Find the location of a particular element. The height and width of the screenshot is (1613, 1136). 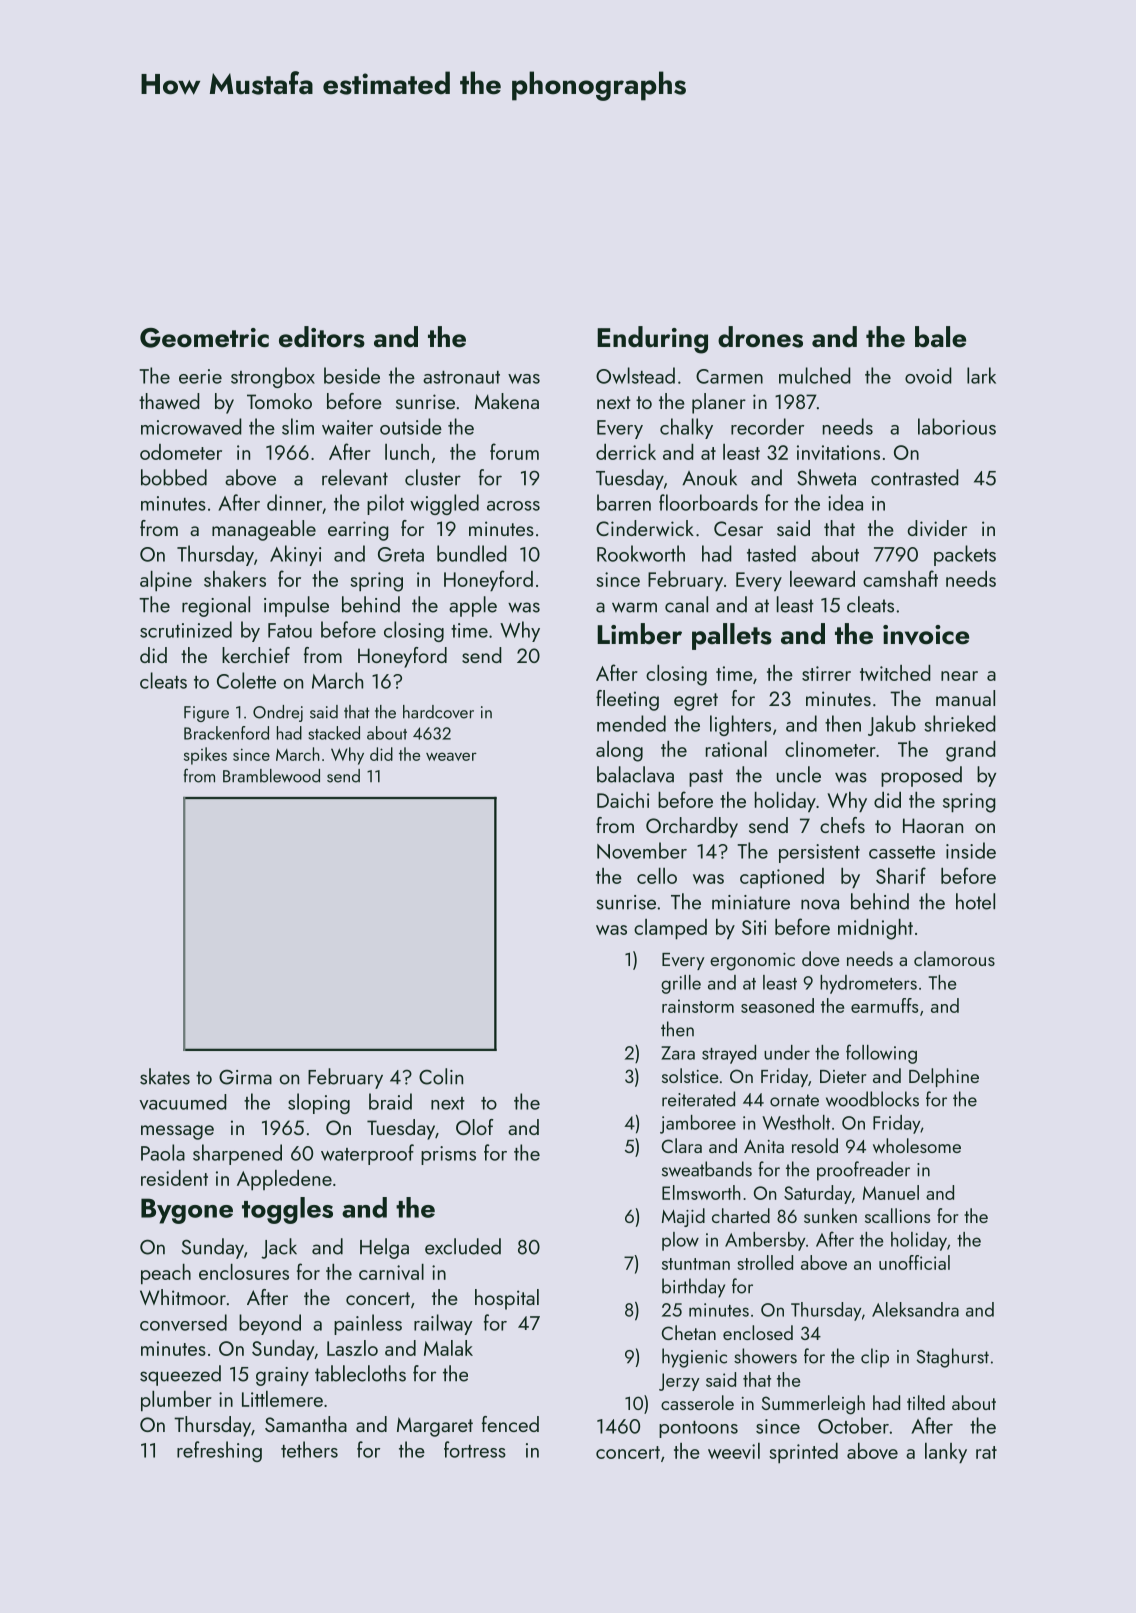

Enduring is located at coordinates (652, 340).
